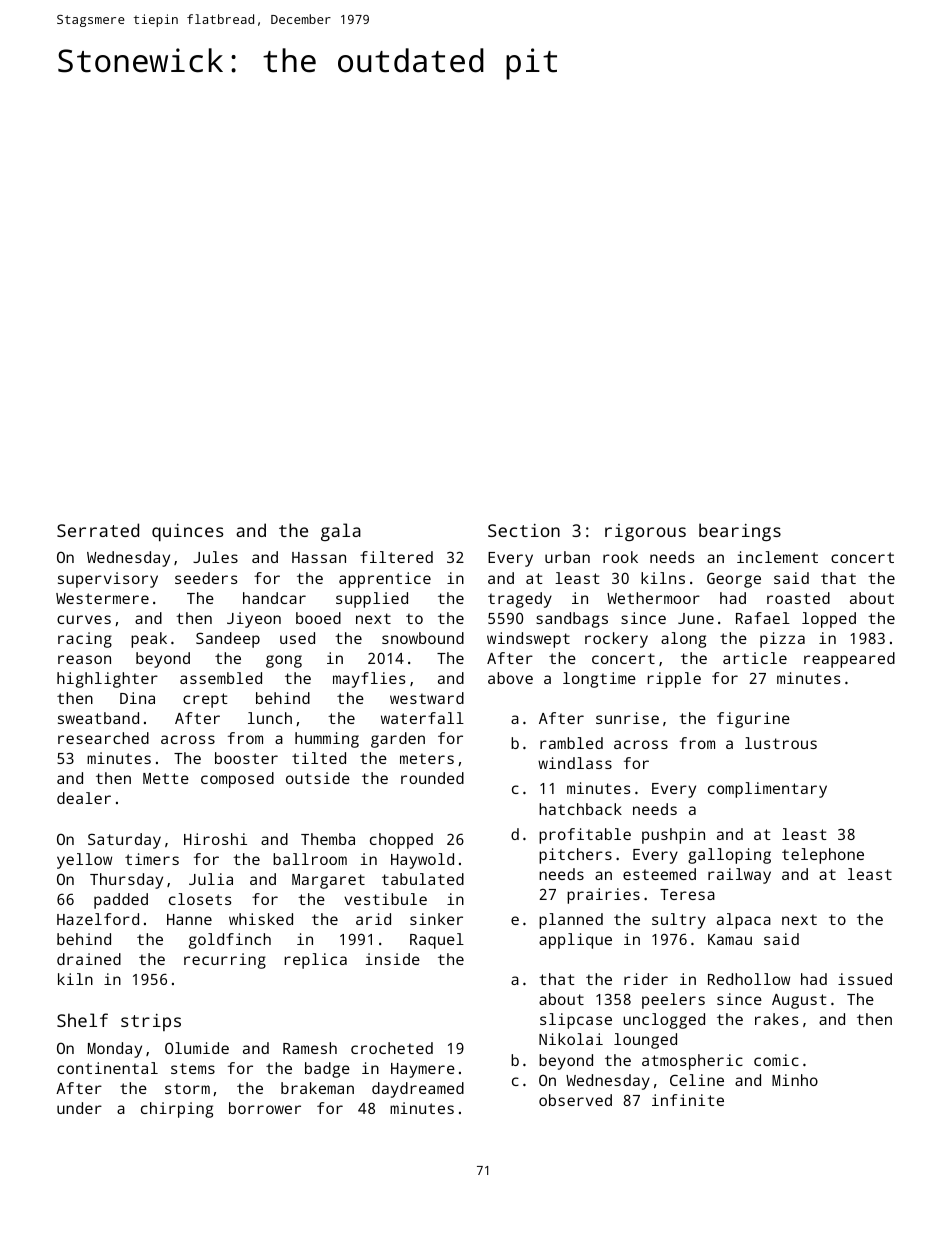 The width and height of the screenshot is (952, 1233). Describe the element at coordinates (177, 1110) in the screenshot. I see `chirping` at that location.
